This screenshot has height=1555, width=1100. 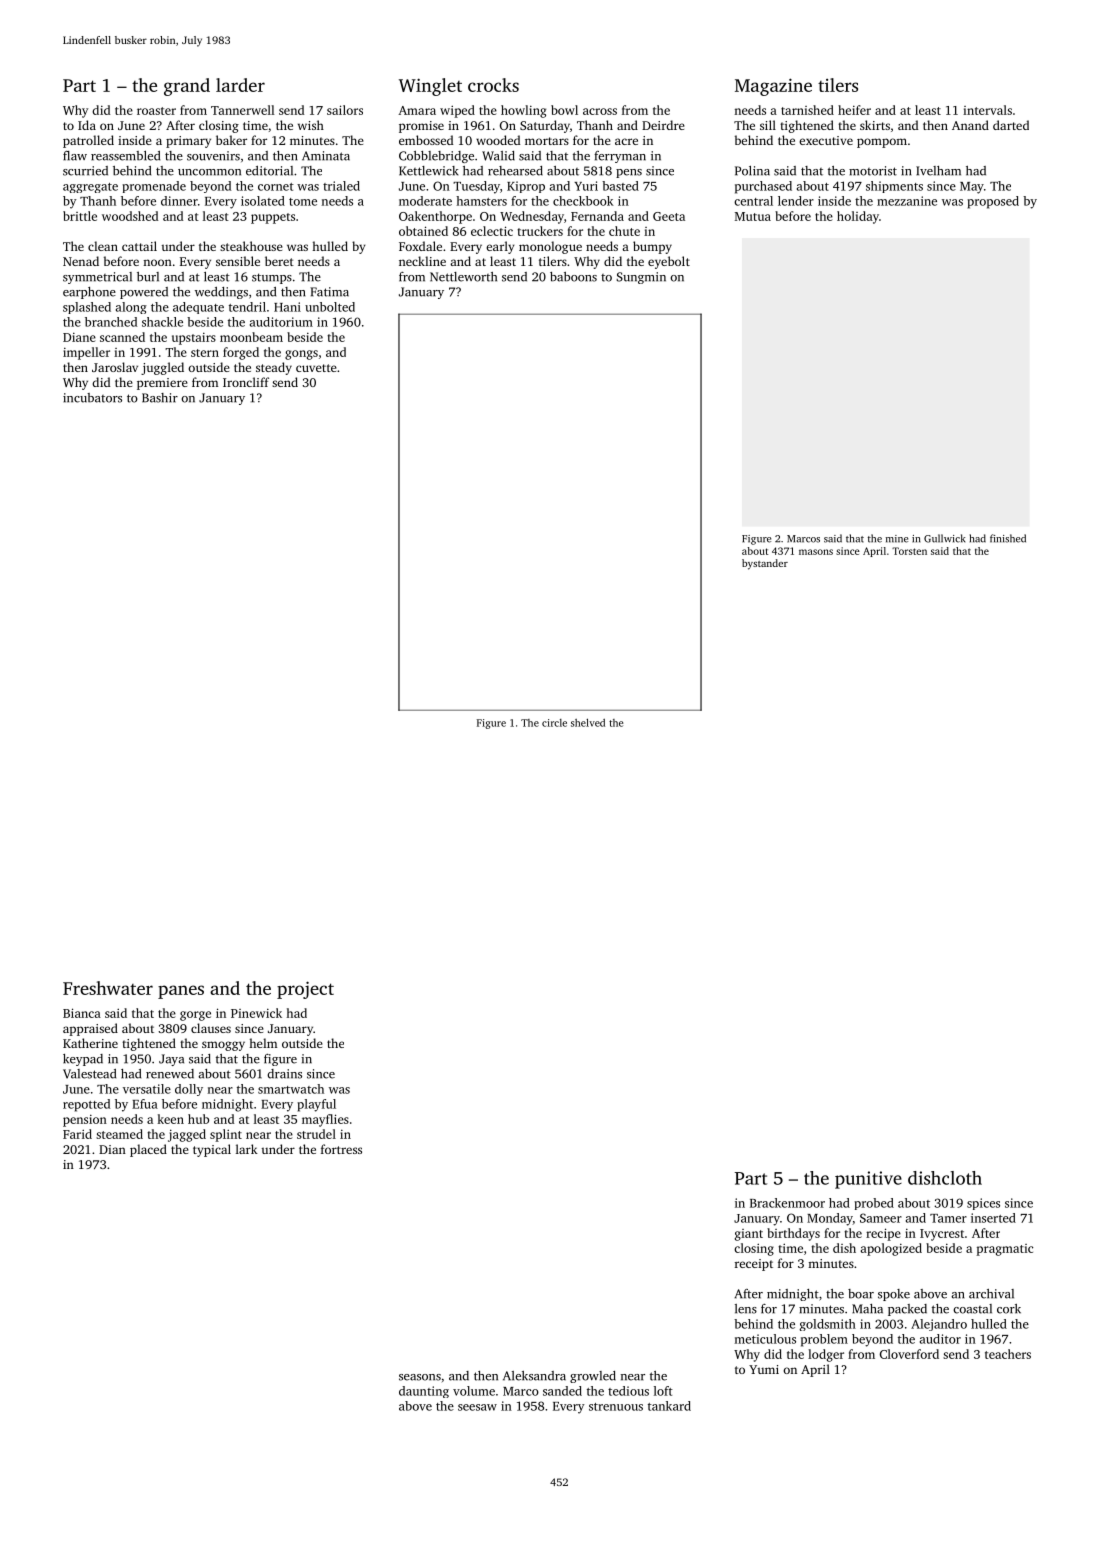 I want to click on growled, so click(x=593, y=1377).
